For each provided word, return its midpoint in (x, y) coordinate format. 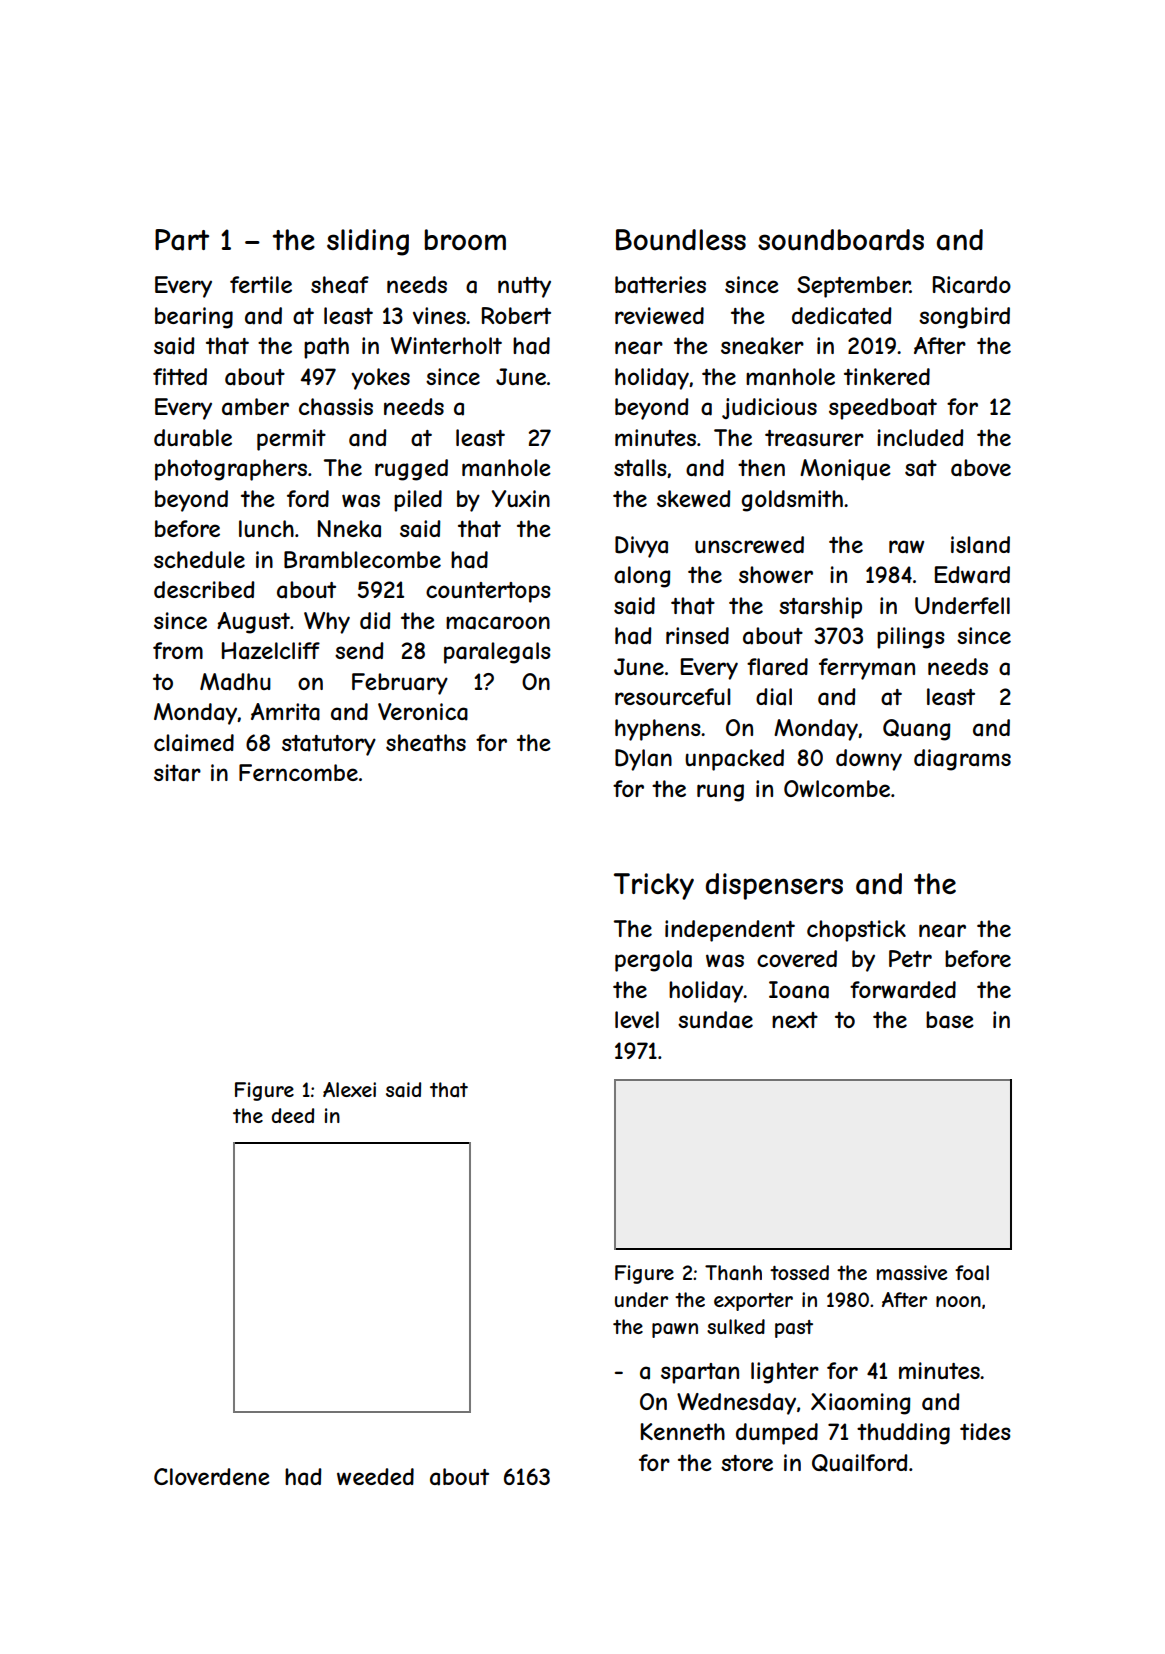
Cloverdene (212, 1476)
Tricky (654, 886)
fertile (261, 284)
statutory (329, 745)
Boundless (681, 240)
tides (985, 1431)
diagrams (962, 760)
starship (820, 608)
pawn (675, 1330)
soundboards (841, 240)
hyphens (658, 730)
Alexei (349, 1089)
